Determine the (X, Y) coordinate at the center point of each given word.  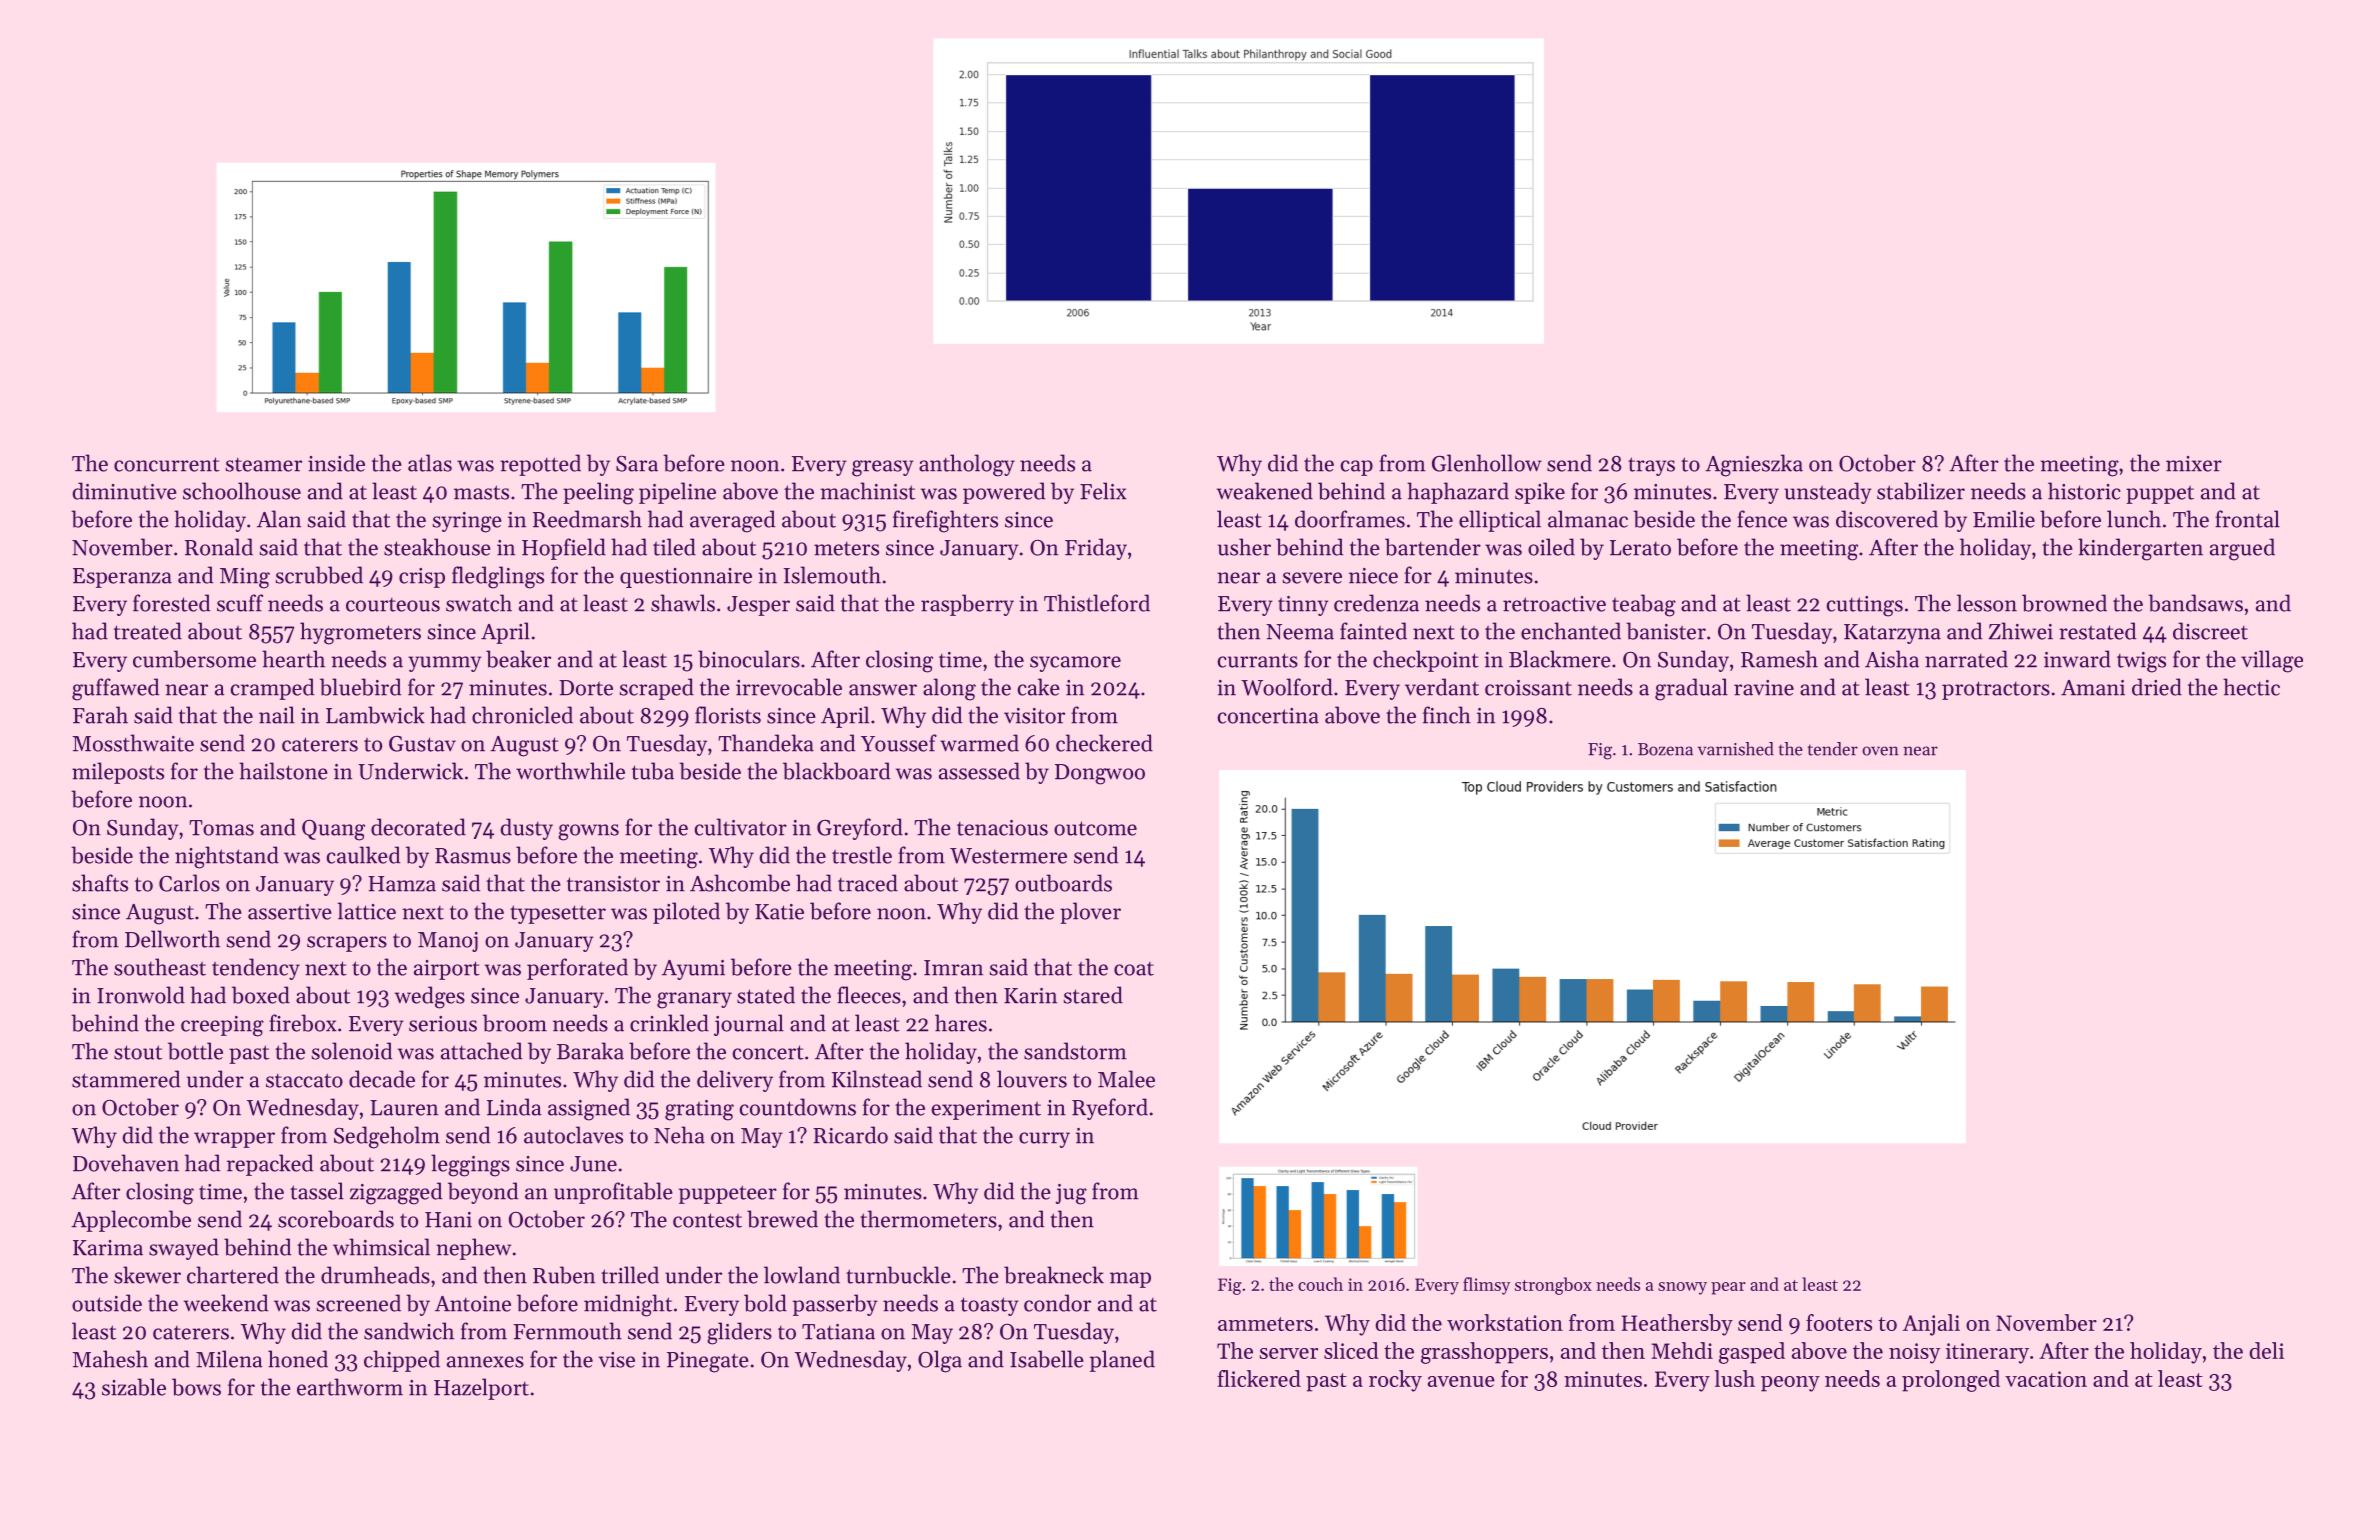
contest (707, 1220)
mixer (2194, 464)
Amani (2093, 688)
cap (1357, 468)
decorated (418, 827)
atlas (430, 463)
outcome (1095, 828)
